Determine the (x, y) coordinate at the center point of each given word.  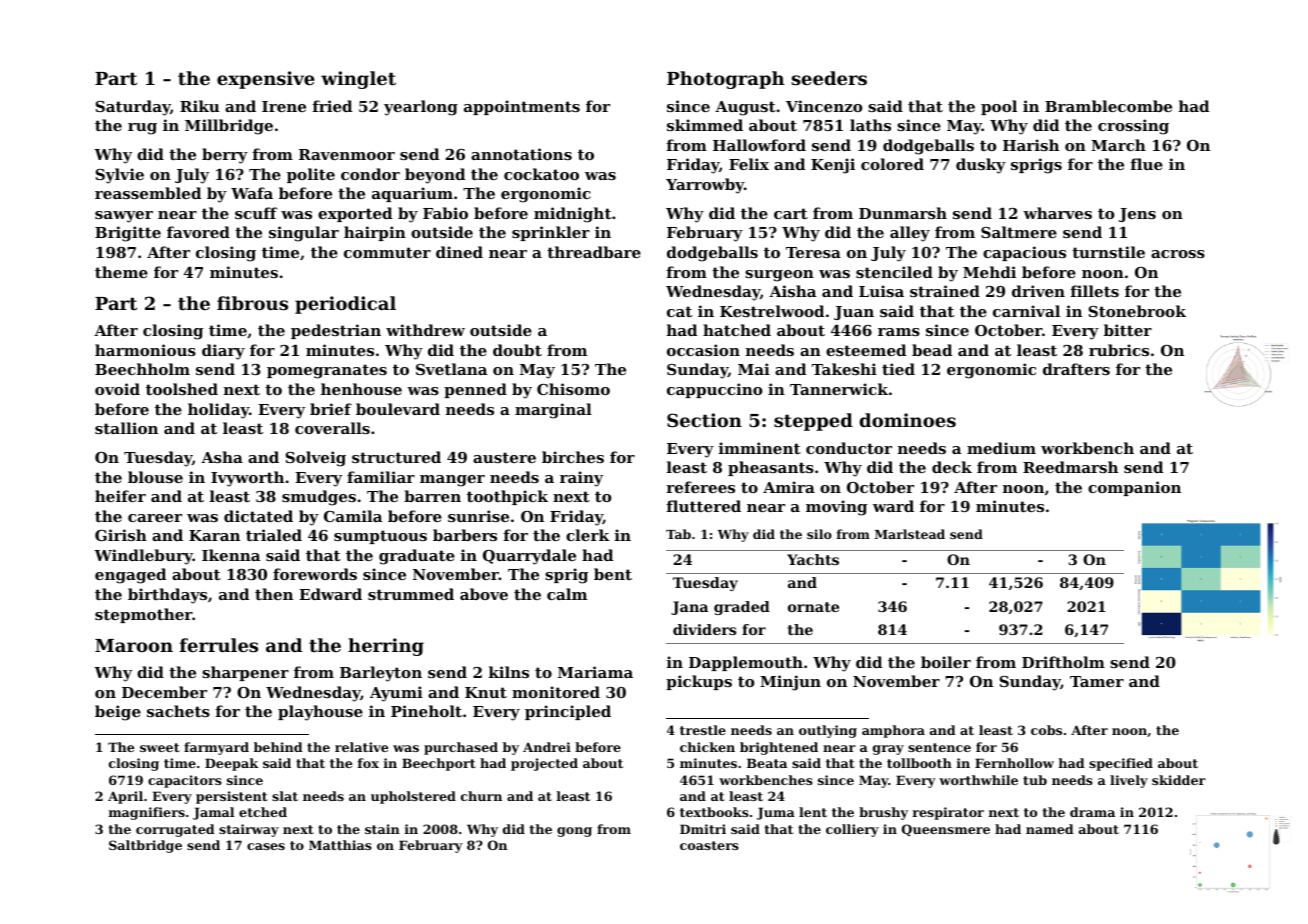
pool (999, 107)
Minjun (790, 683)
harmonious (145, 350)
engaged (130, 576)
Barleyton (381, 674)
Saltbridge (145, 846)
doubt (517, 350)
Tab (678, 534)
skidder (1179, 780)
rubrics (1119, 350)
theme (121, 272)
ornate (813, 607)
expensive (266, 80)
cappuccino (714, 390)
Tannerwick (839, 389)
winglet (358, 80)
